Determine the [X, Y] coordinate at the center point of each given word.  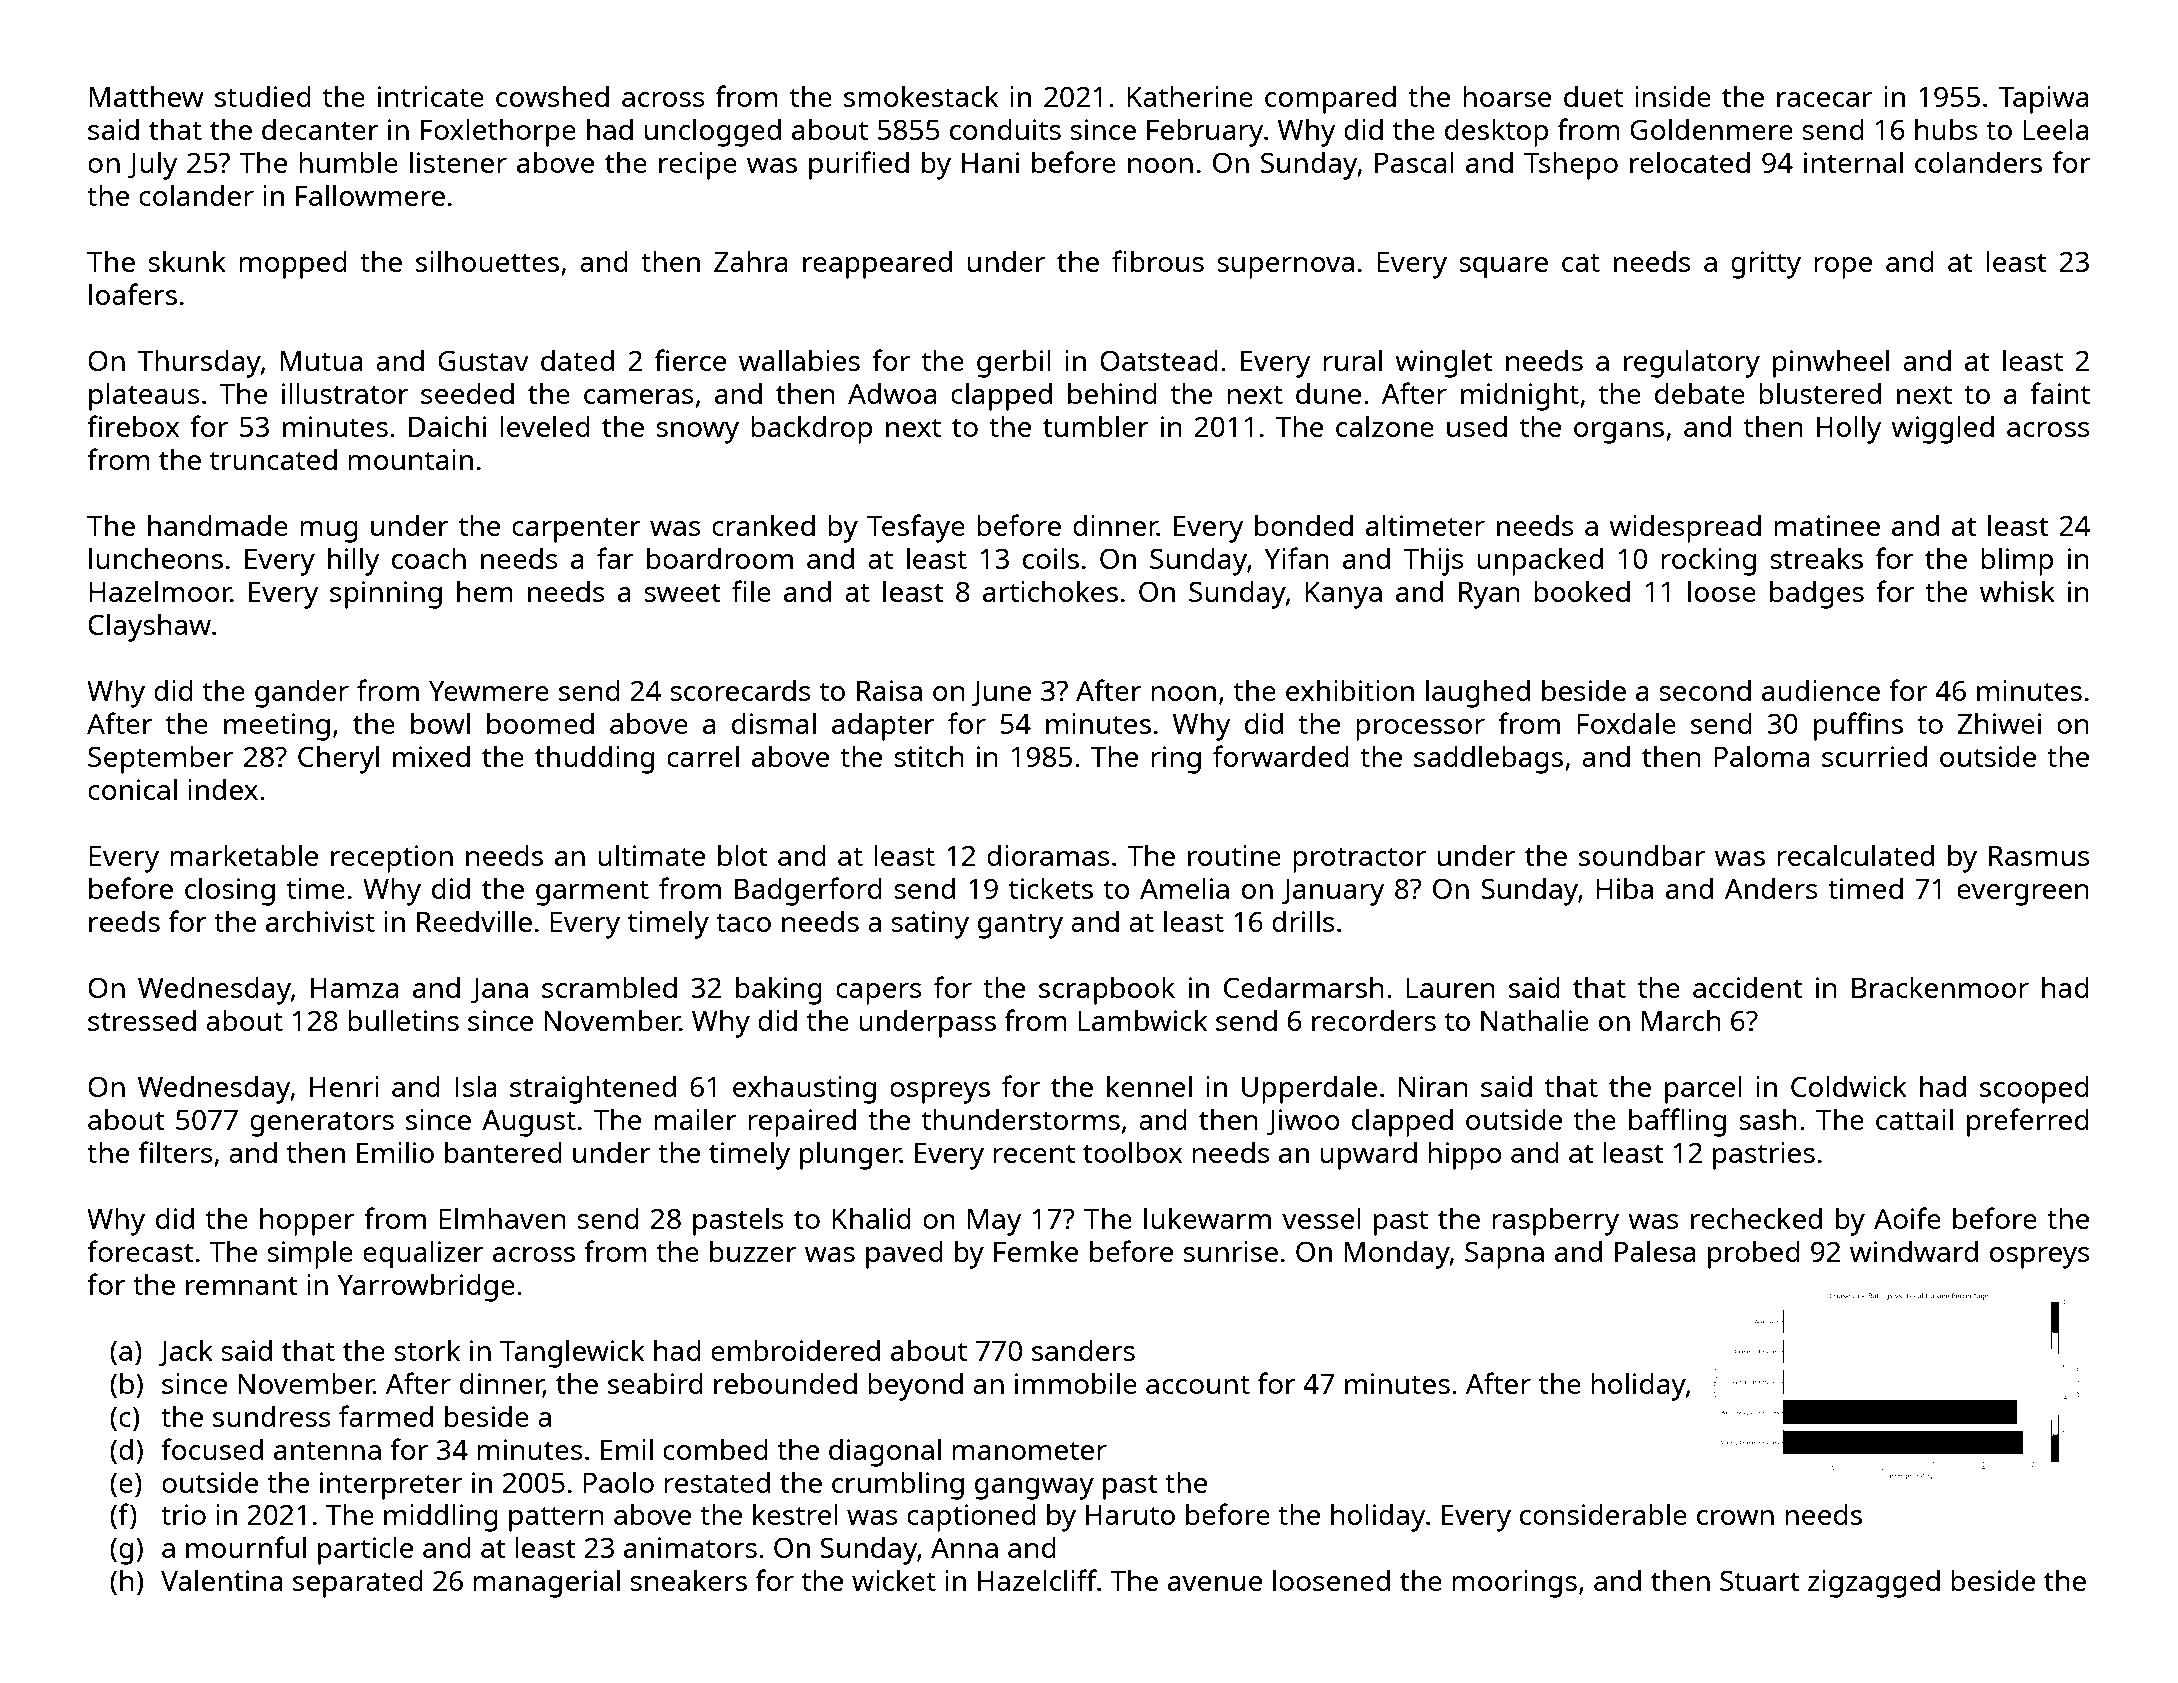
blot [743, 855]
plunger [850, 1155]
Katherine [1190, 96]
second [1705, 690]
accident [1748, 987]
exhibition [1350, 690]
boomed [540, 723]
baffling [1677, 1122]
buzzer [753, 1251]
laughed [1478, 693]
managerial [546, 1583]
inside [1673, 96]
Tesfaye [916, 528]
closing [230, 891]
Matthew [146, 96]
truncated [273, 459]
